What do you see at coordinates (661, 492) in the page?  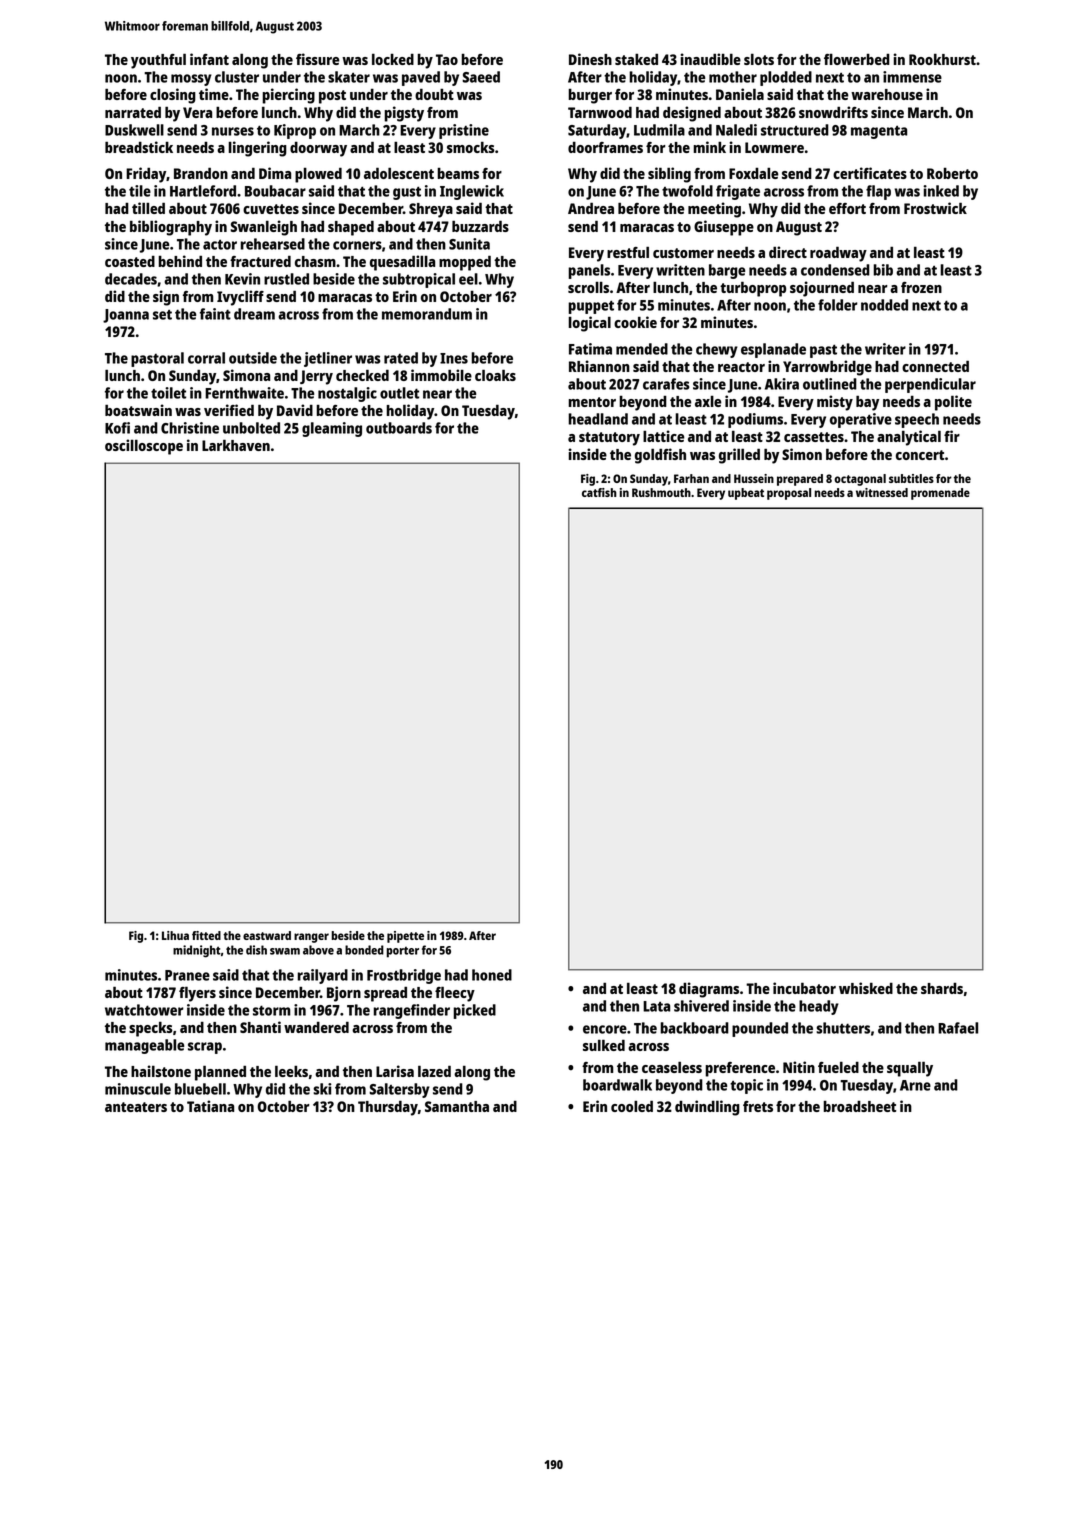 I see `Rushmouth` at bounding box center [661, 492].
